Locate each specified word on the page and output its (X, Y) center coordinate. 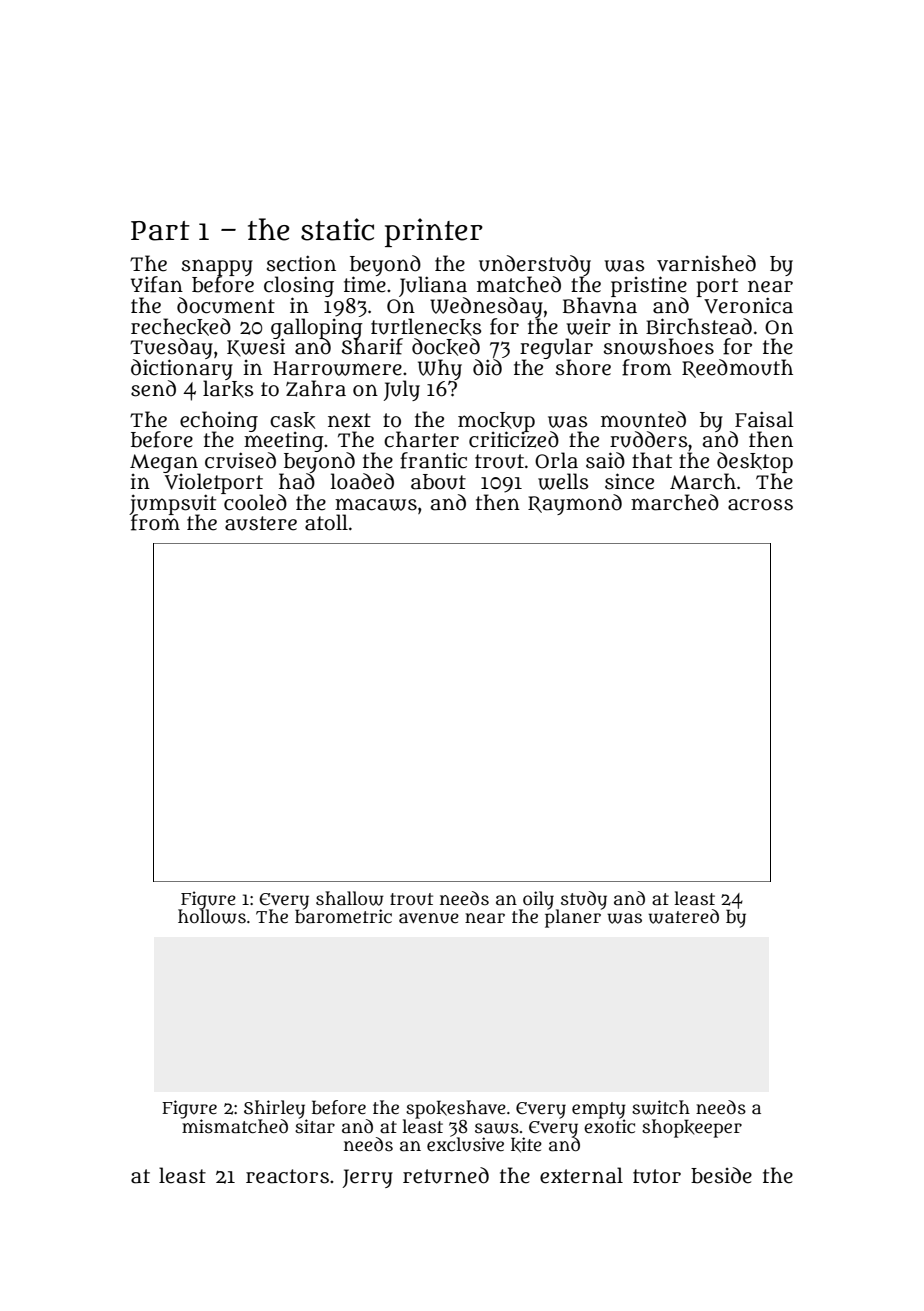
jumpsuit (173, 504)
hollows (212, 916)
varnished (706, 263)
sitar (315, 1126)
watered (683, 916)
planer (573, 918)
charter (421, 439)
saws (497, 1128)
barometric (343, 916)
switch (661, 1107)
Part (160, 231)
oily (538, 900)
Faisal (764, 419)
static (337, 229)
